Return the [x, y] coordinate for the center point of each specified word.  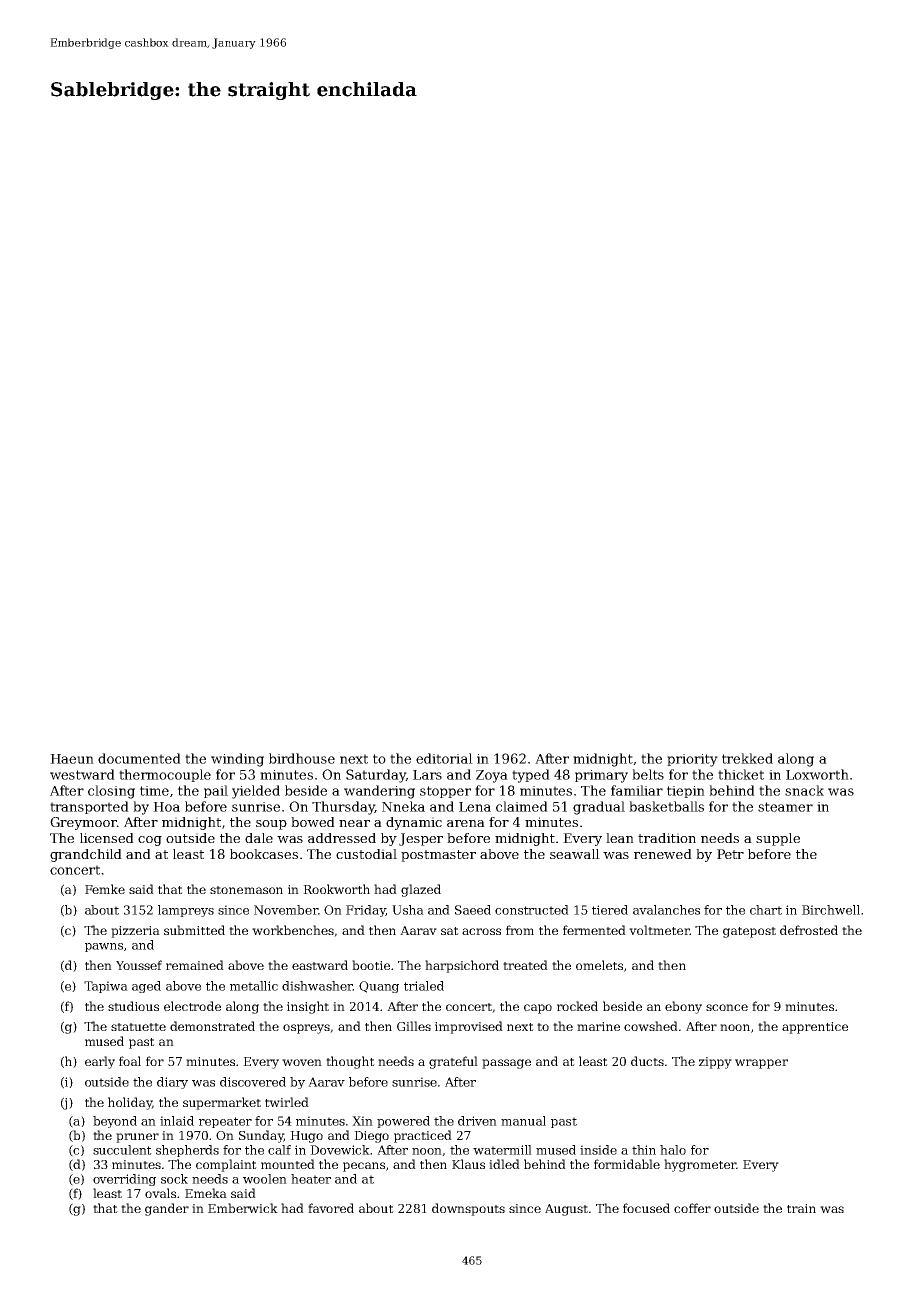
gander [167, 1209]
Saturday [376, 776]
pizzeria [135, 932]
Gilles [414, 1026]
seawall [575, 854]
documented [139, 758]
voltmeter [659, 930]
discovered [253, 1082]
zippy [715, 1063]
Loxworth [817, 774]
